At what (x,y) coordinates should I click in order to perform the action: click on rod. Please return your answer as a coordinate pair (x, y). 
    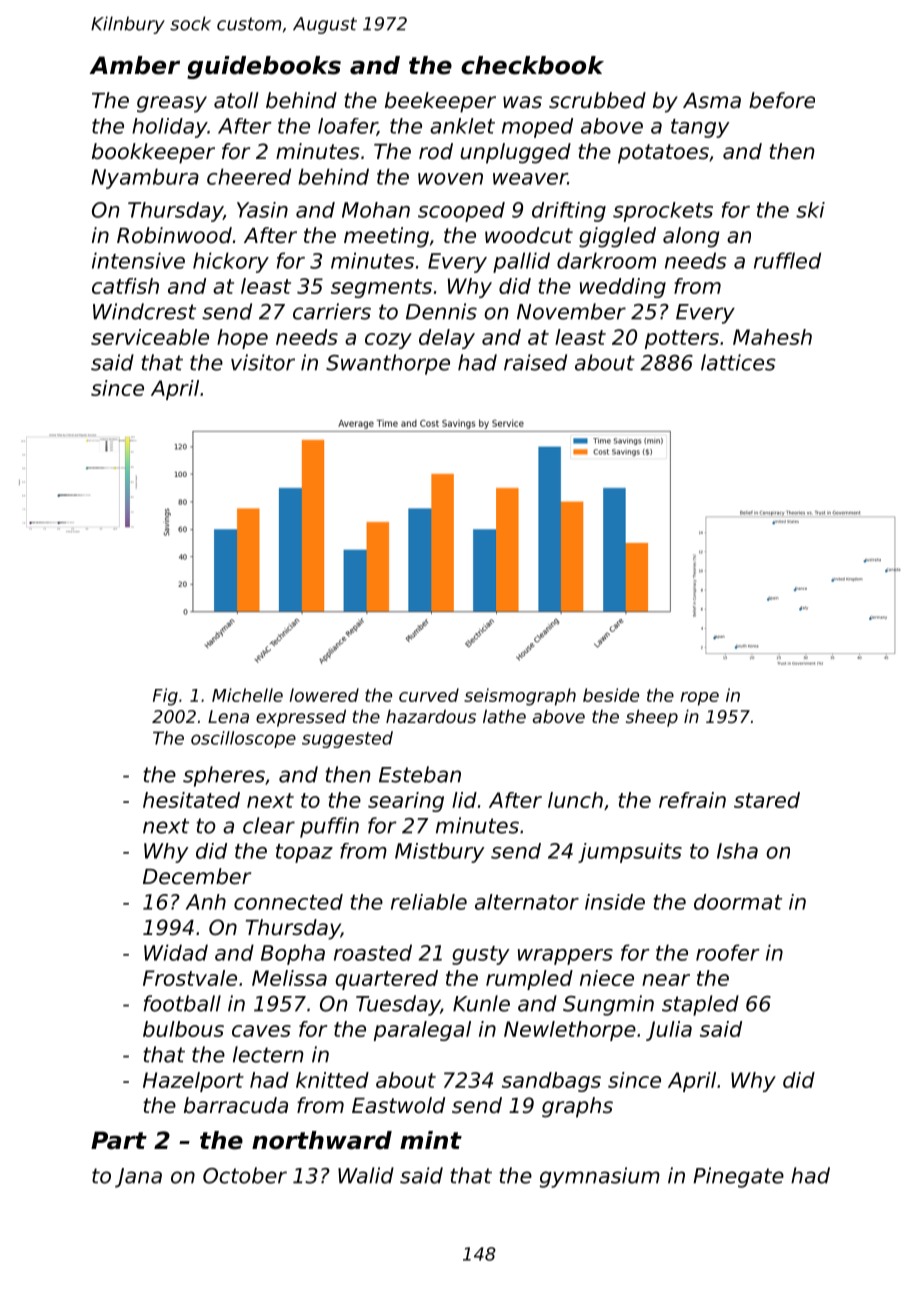
    Looking at the image, I should click on (436, 151).
